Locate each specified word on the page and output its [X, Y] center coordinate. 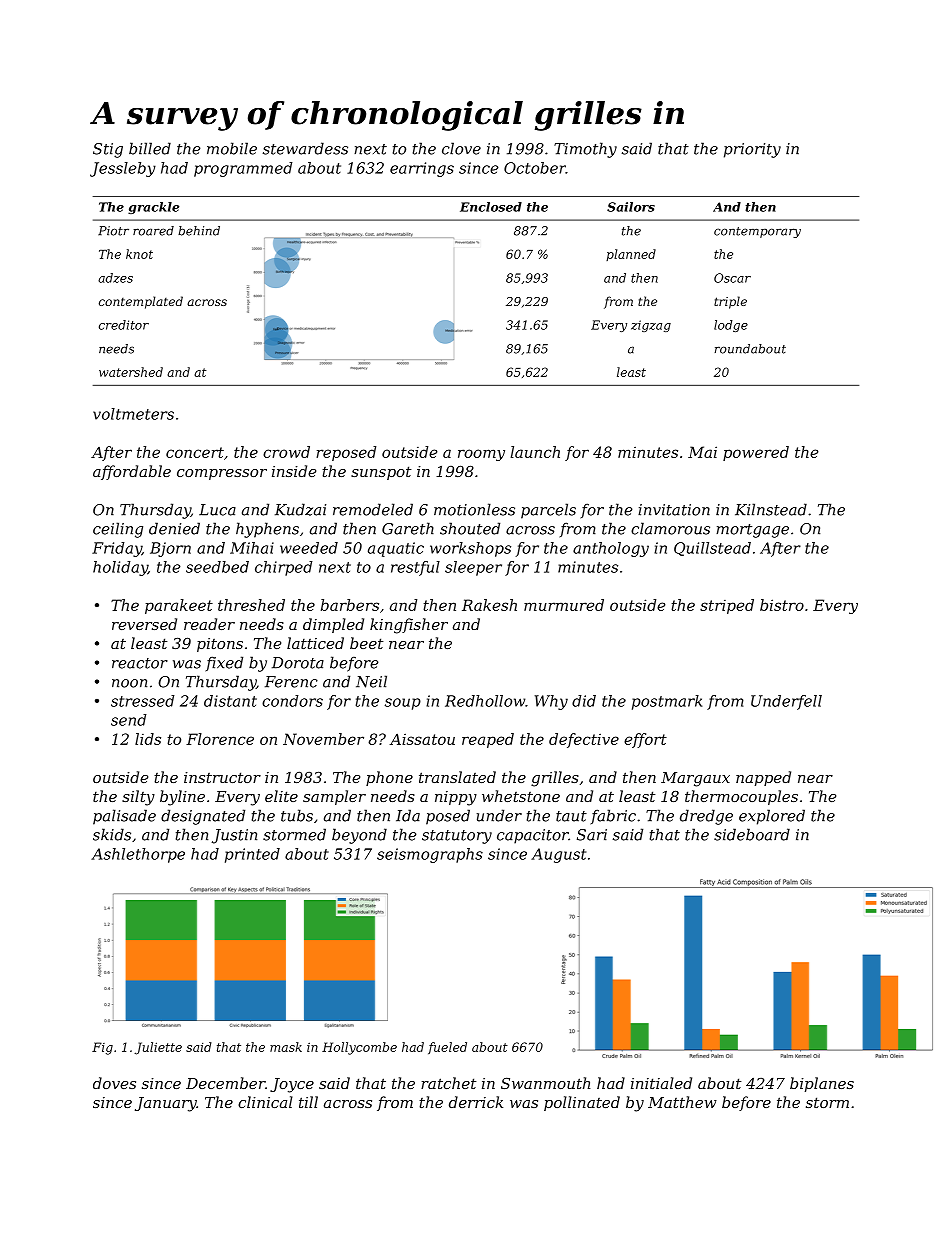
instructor [222, 777]
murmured [564, 605]
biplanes [822, 1084]
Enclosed [491, 207]
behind [199, 231]
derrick [476, 1102]
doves [114, 1083]
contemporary [757, 232]
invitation [674, 510]
